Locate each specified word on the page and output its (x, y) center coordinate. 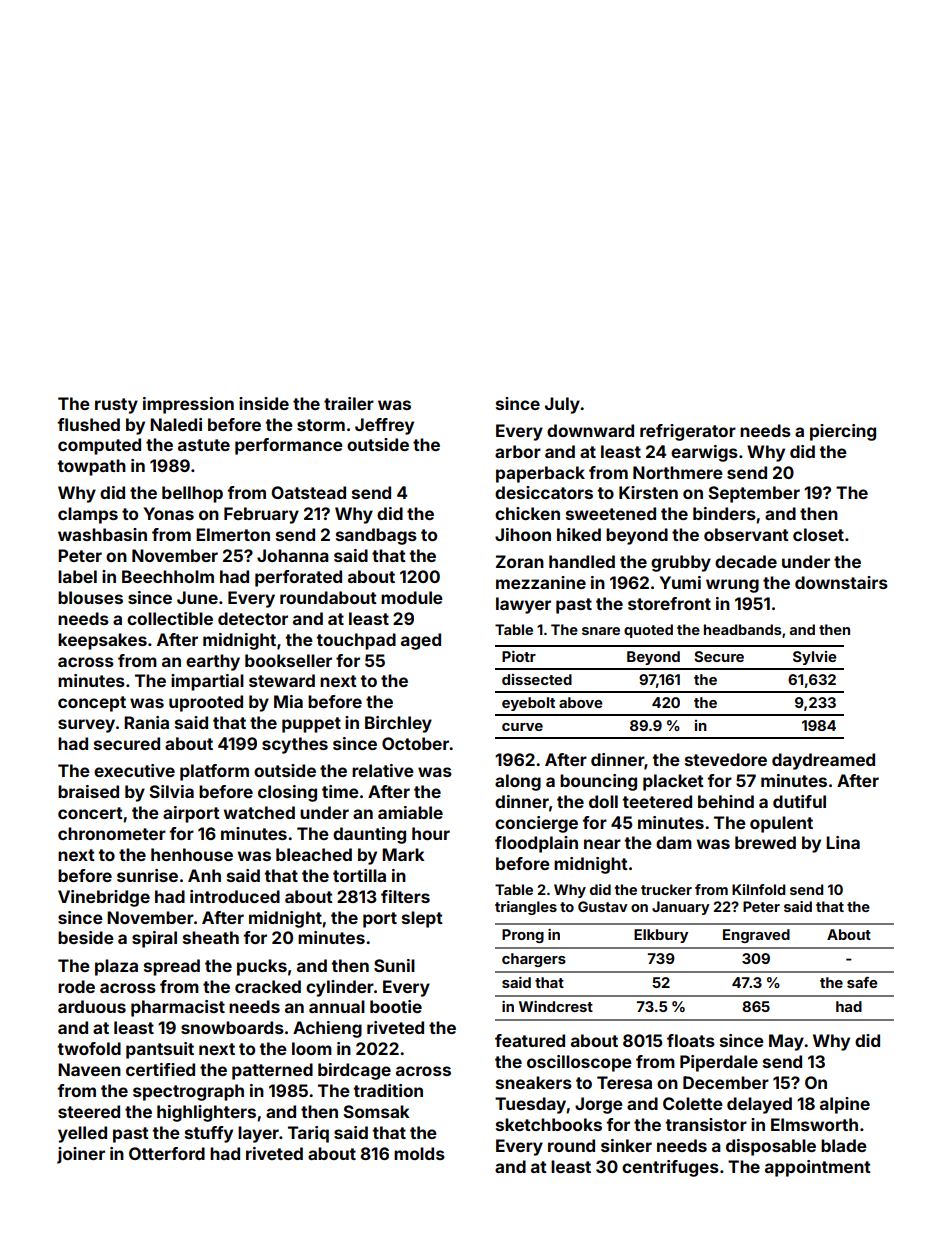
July (562, 405)
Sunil (394, 965)
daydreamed (823, 761)
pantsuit (160, 1050)
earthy (213, 662)
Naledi (176, 424)
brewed (765, 842)
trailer (349, 403)
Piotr (519, 656)
